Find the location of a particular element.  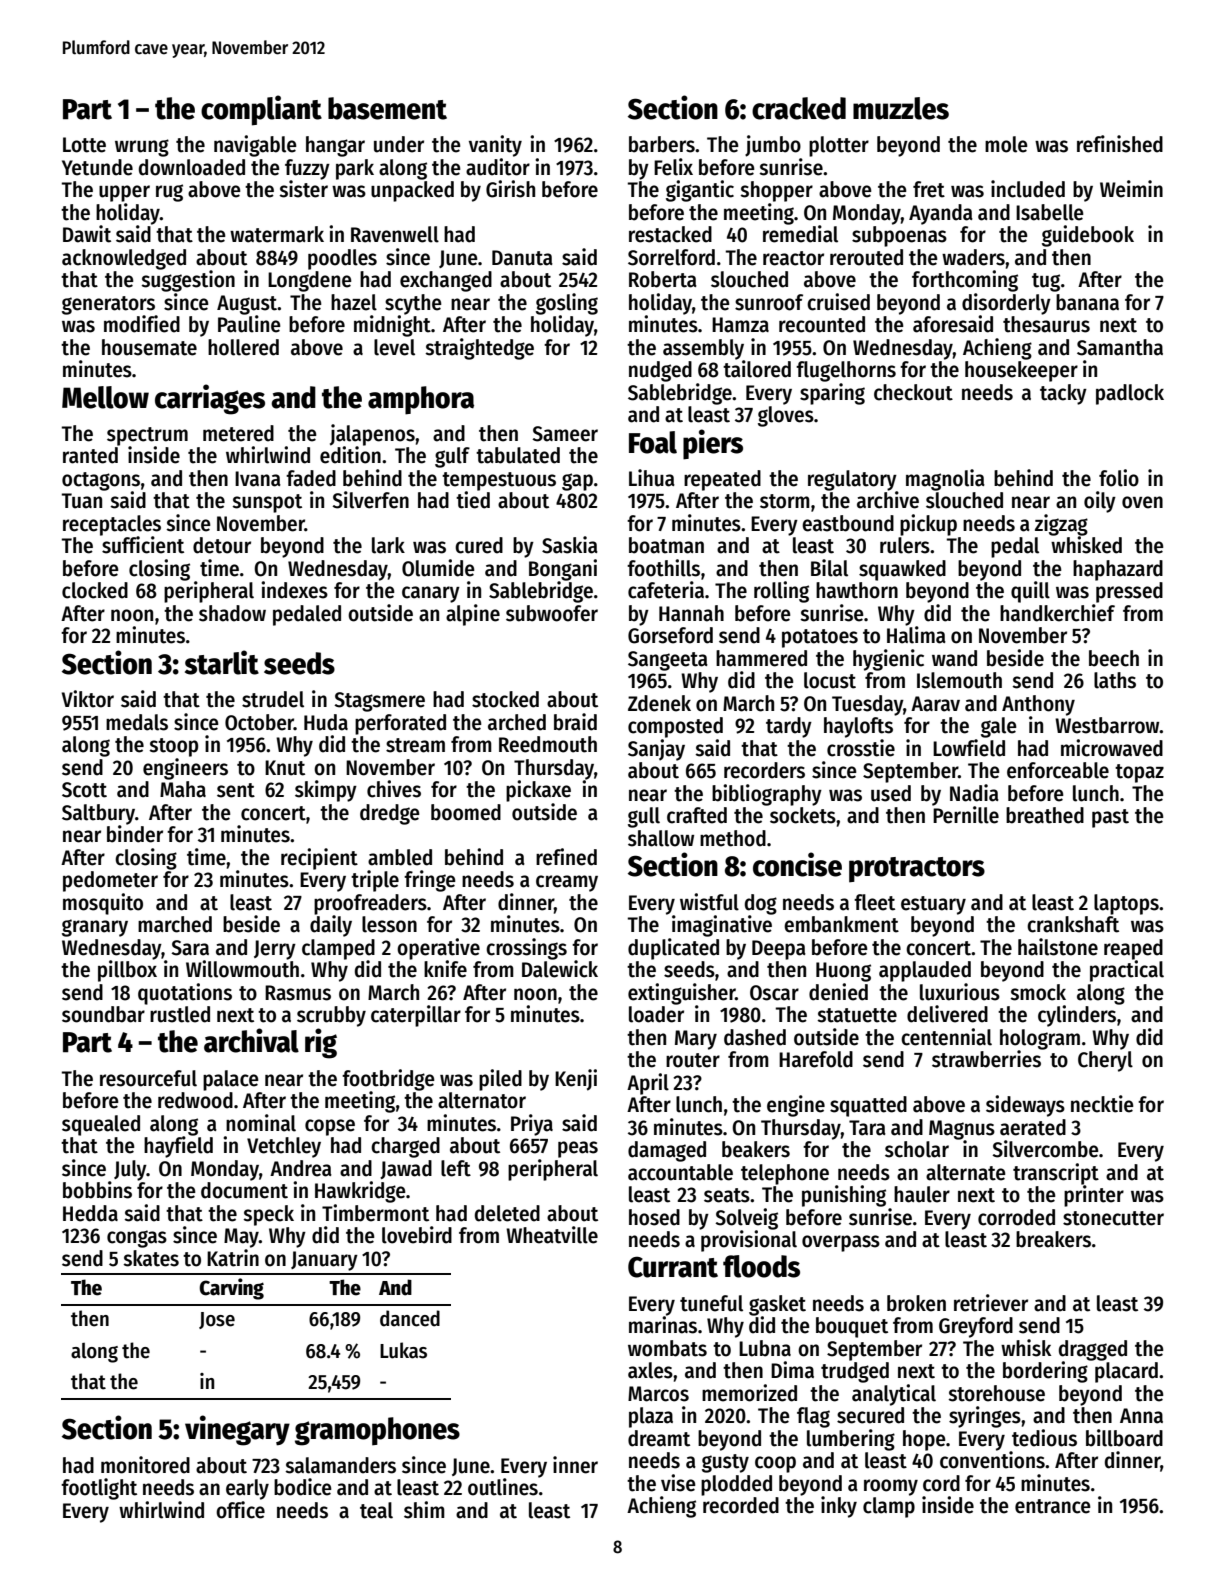

muzzles is located at coordinates (901, 108).
